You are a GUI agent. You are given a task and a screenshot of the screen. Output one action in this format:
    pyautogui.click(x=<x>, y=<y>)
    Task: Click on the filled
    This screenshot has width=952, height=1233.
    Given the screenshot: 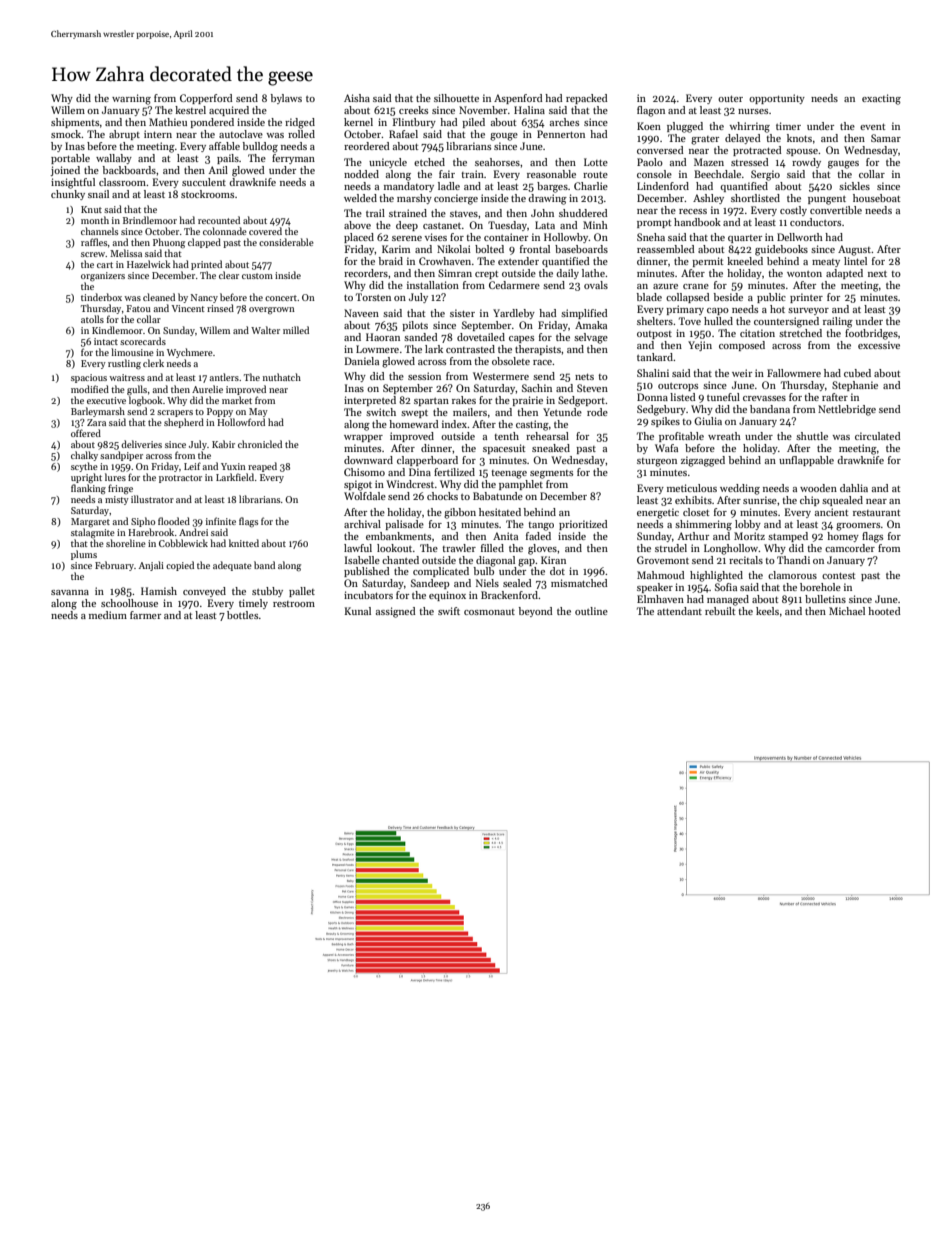 What is the action you would take?
    pyautogui.click(x=492, y=548)
